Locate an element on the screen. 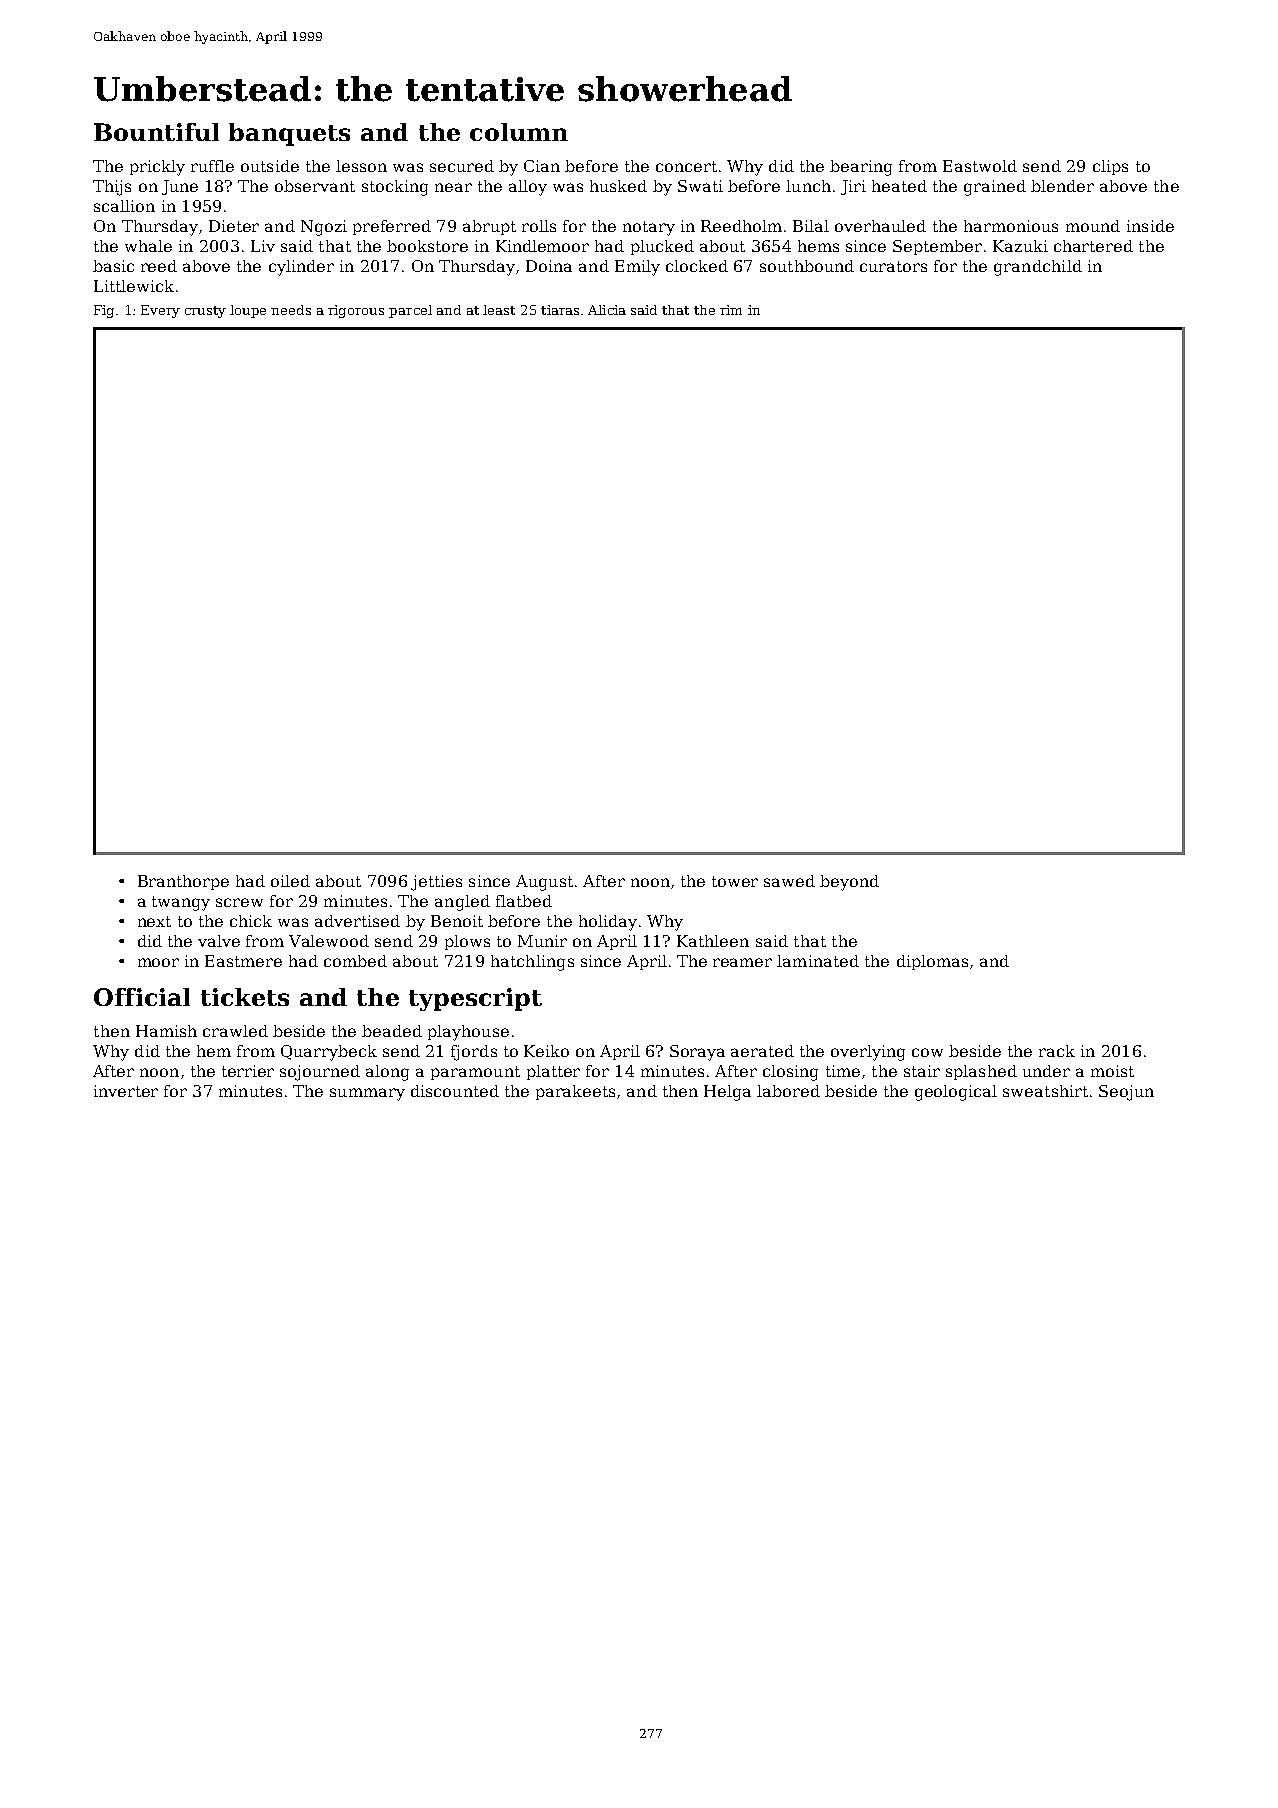 This screenshot has height=1808, width=1278. column is located at coordinates (519, 132).
